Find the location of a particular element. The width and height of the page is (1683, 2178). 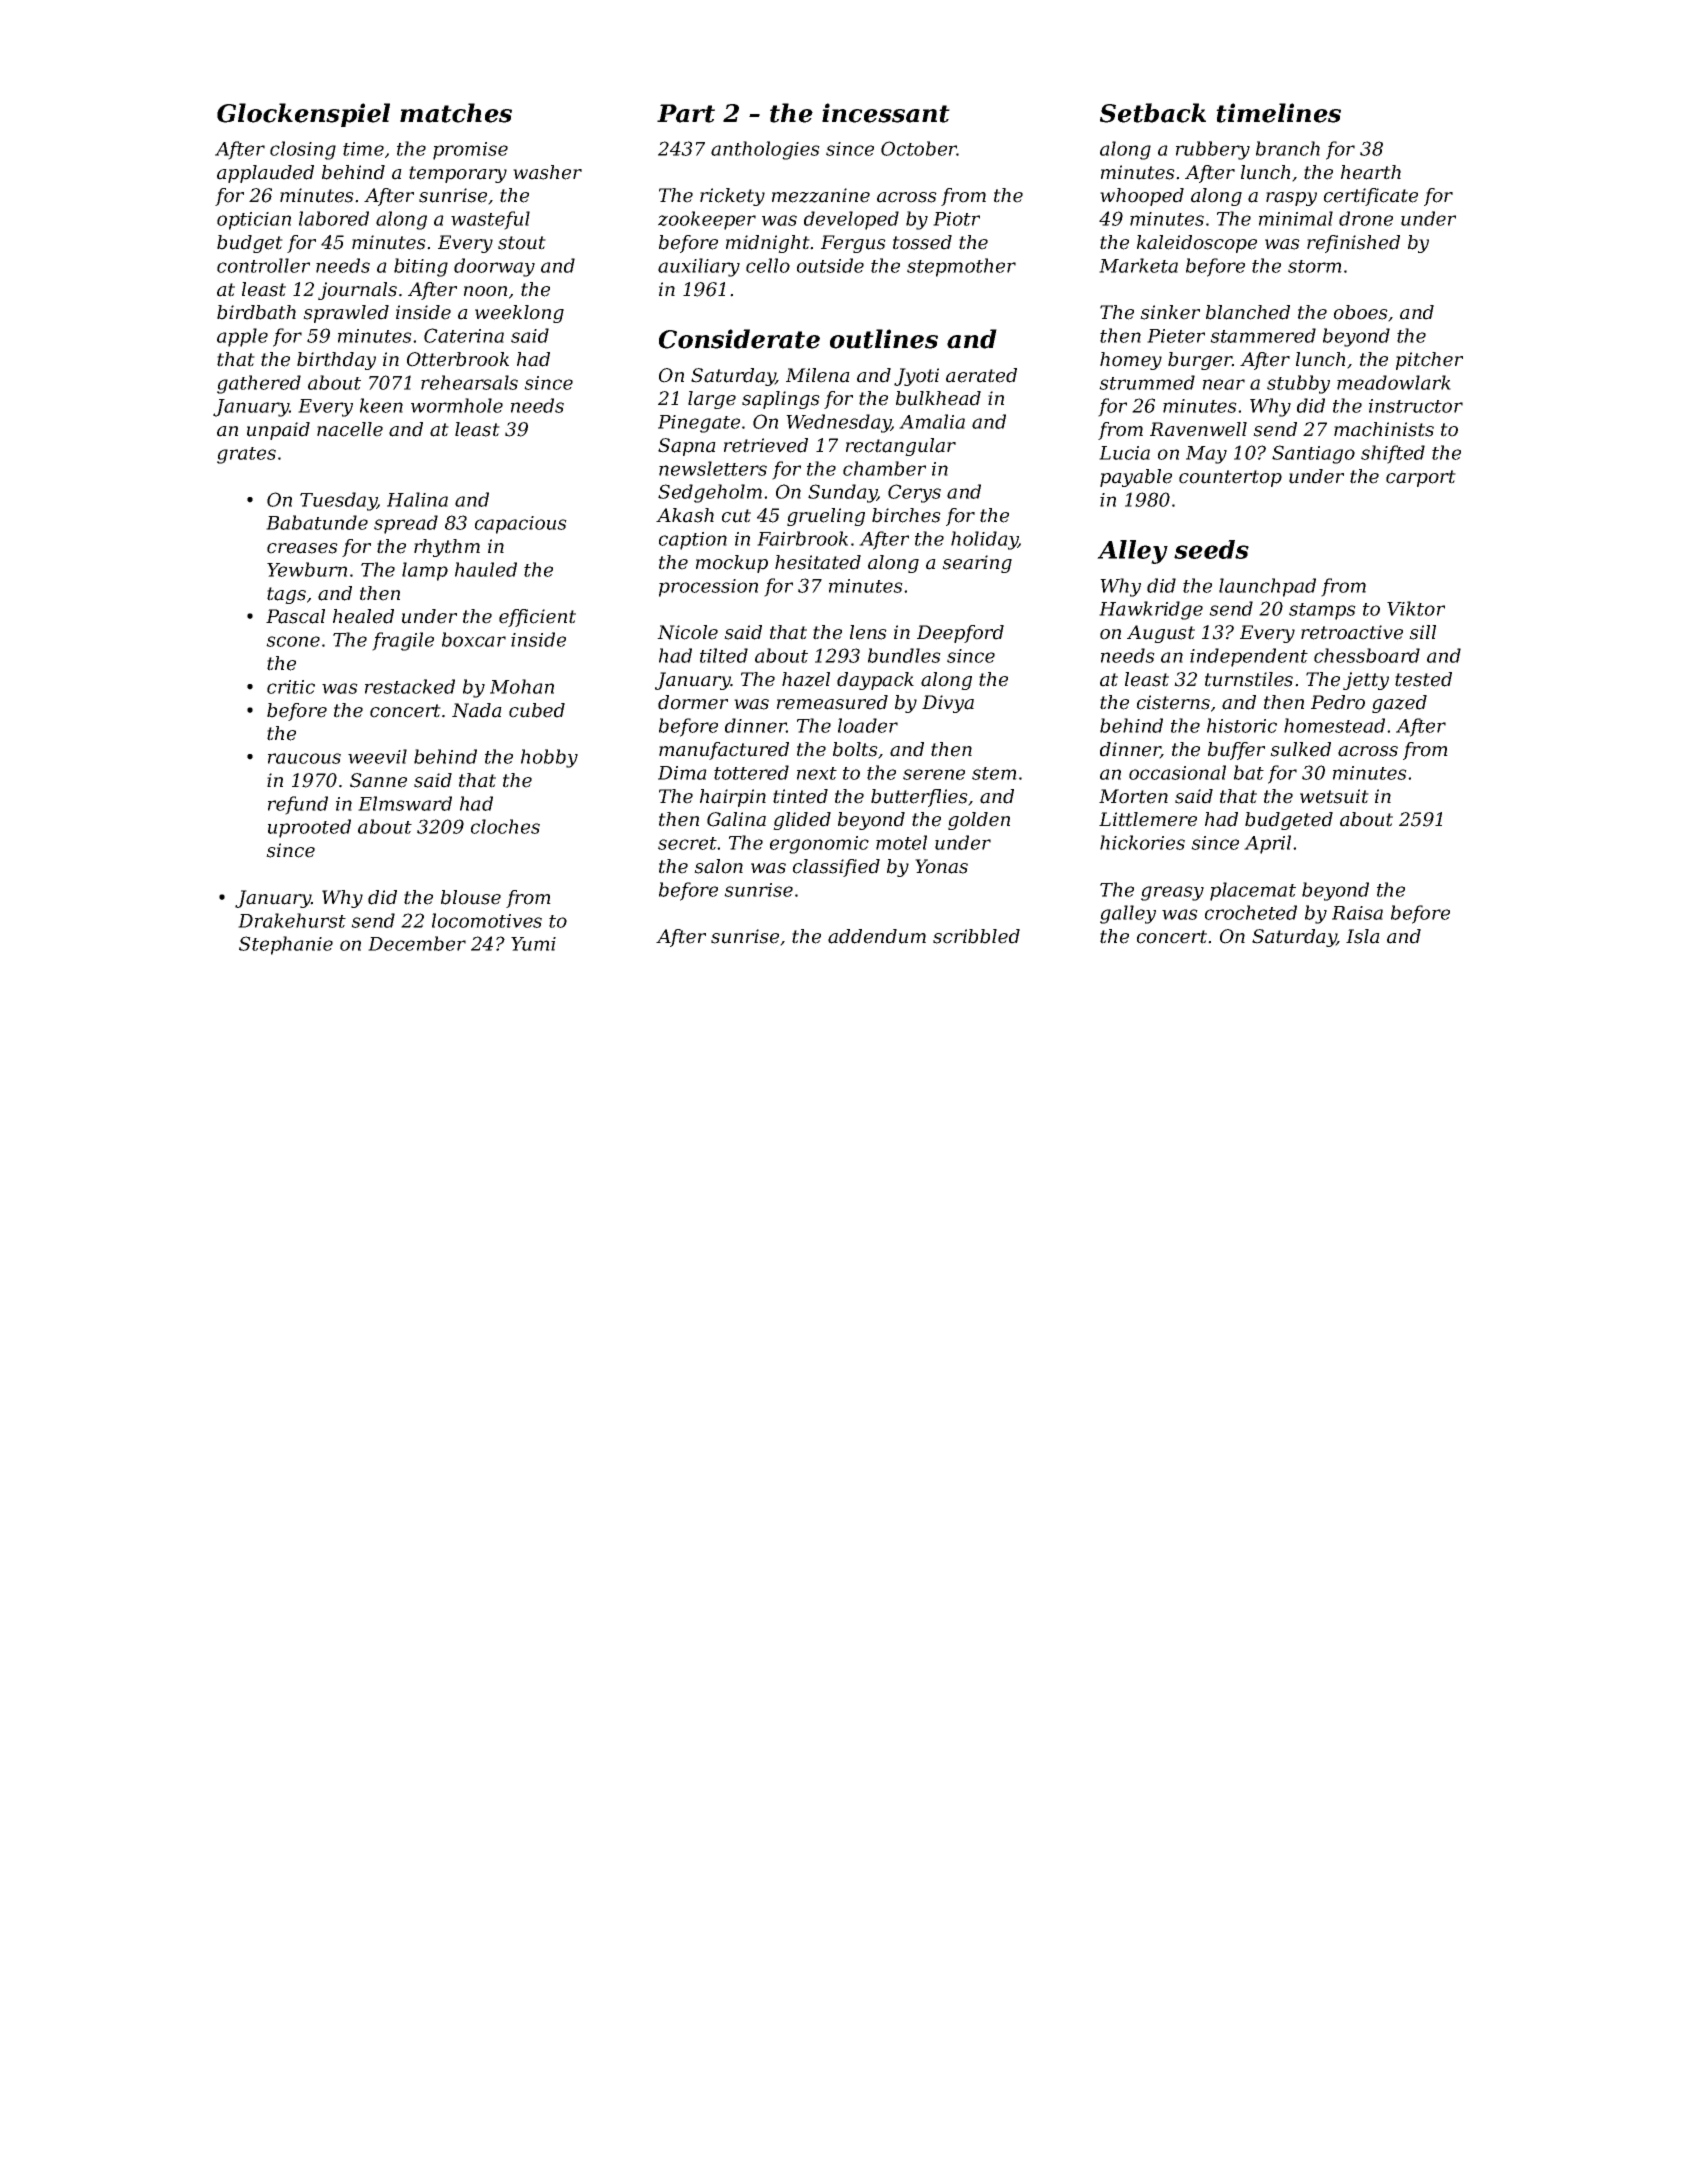

labored is located at coordinates (334, 218).
